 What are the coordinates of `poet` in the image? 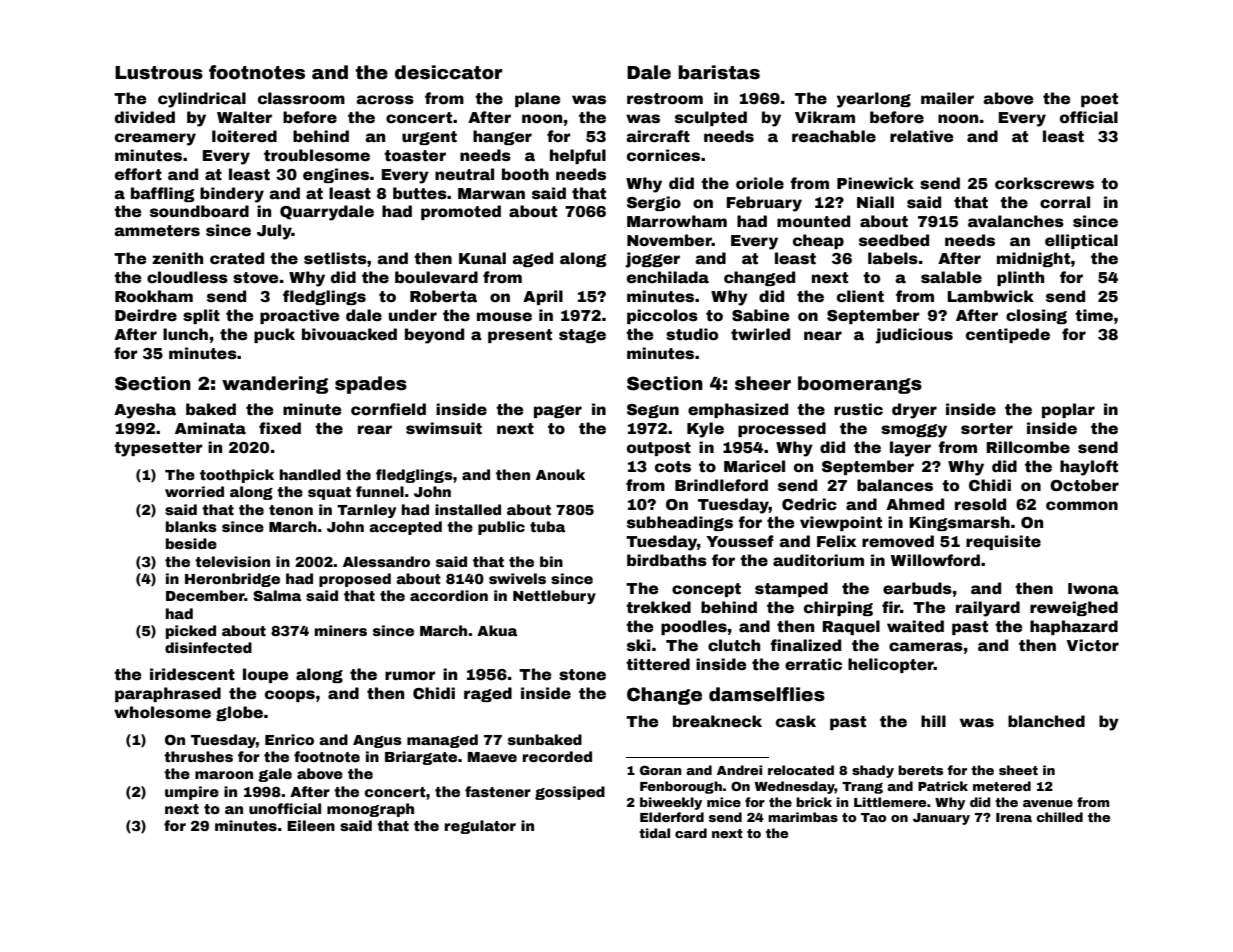 It's located at (1099, 100).
